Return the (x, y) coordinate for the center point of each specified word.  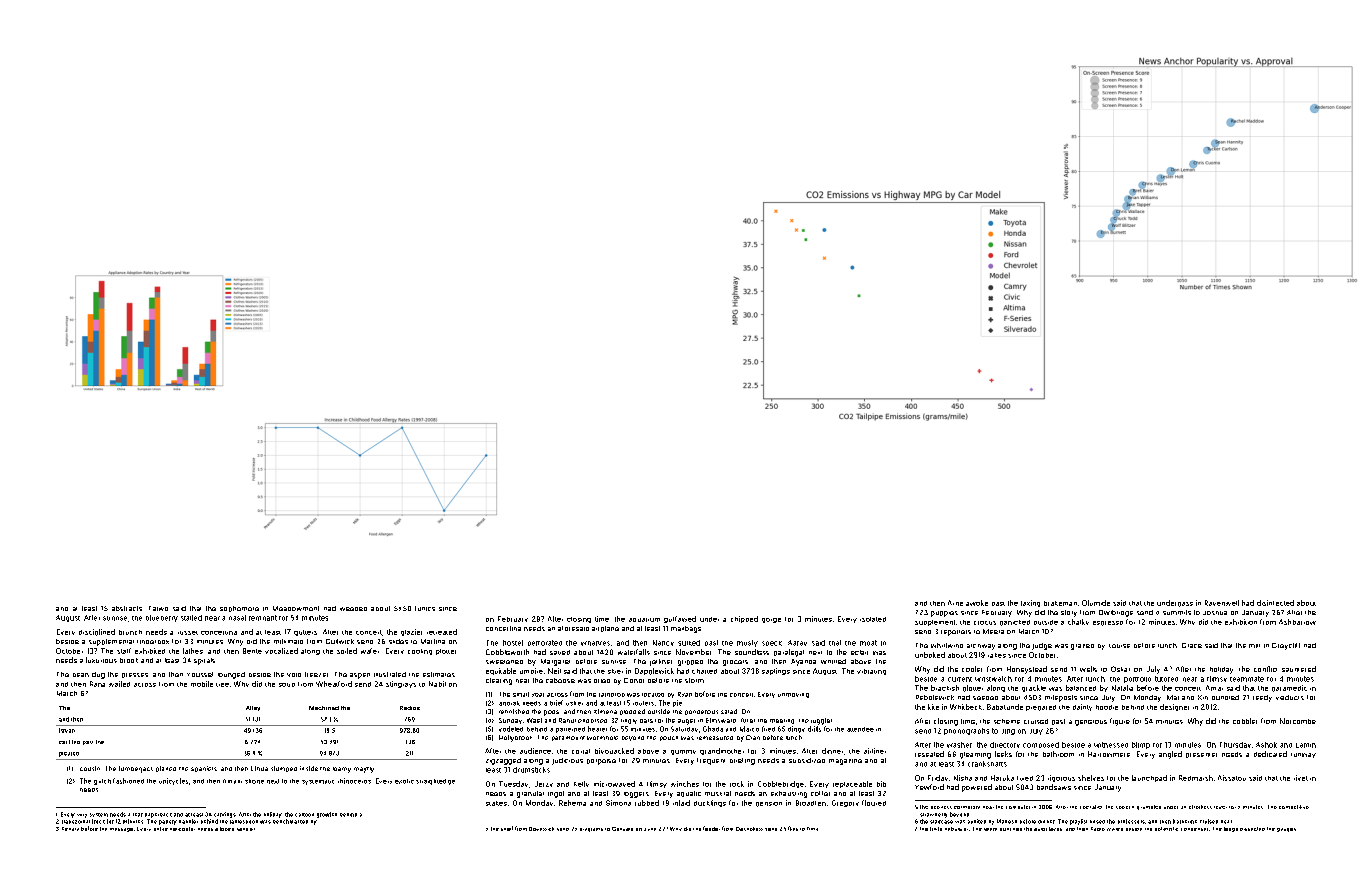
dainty (1082, 707)
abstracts (127, 608)
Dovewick (541, 829)
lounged (231, 675)
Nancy (663, 643)
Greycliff (1286, 646)
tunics (425, 608)
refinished (514, 711)
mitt (1254, 646)
